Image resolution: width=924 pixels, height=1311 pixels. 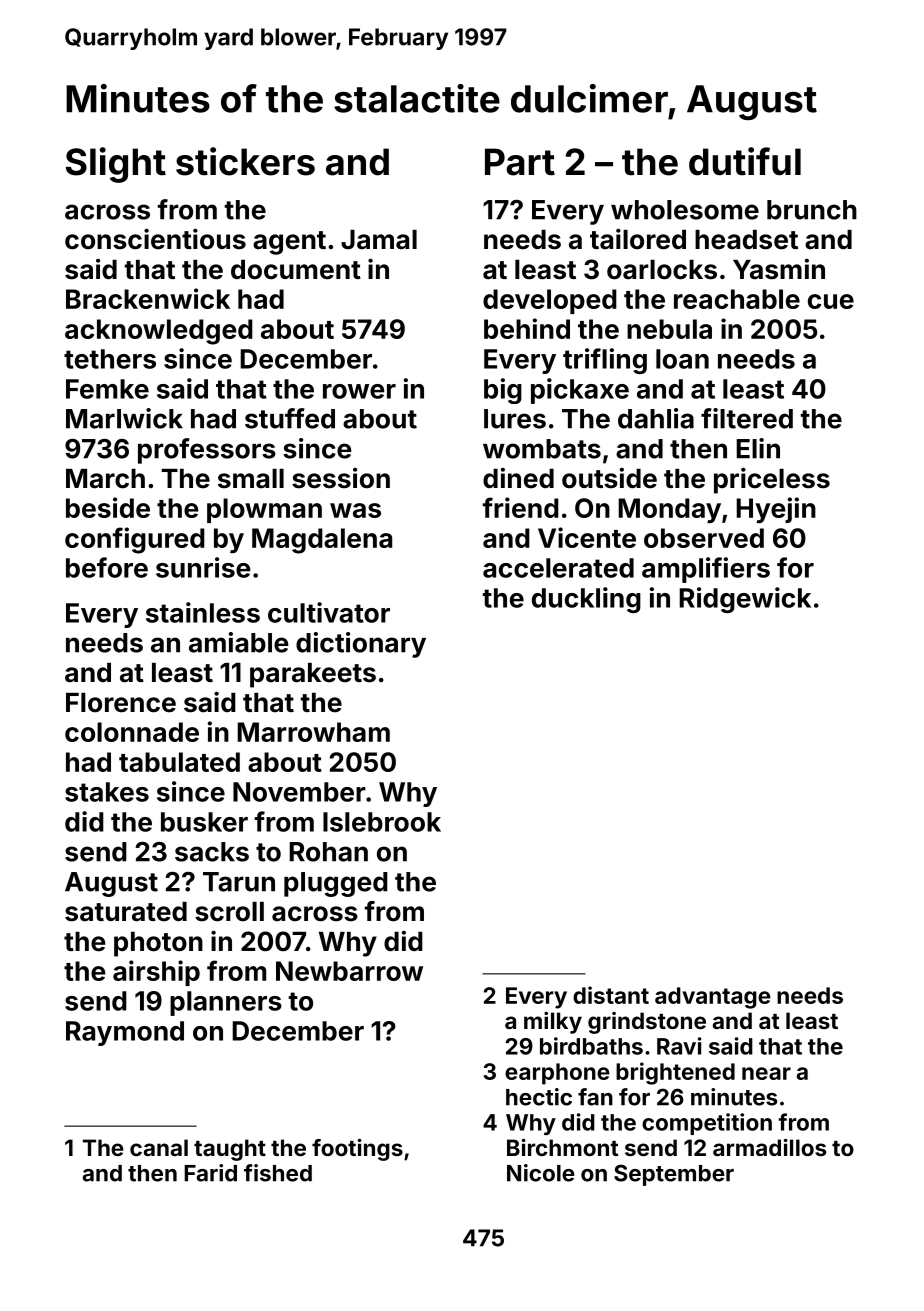 I want to click on canal, so click(x=159, y=1147).
